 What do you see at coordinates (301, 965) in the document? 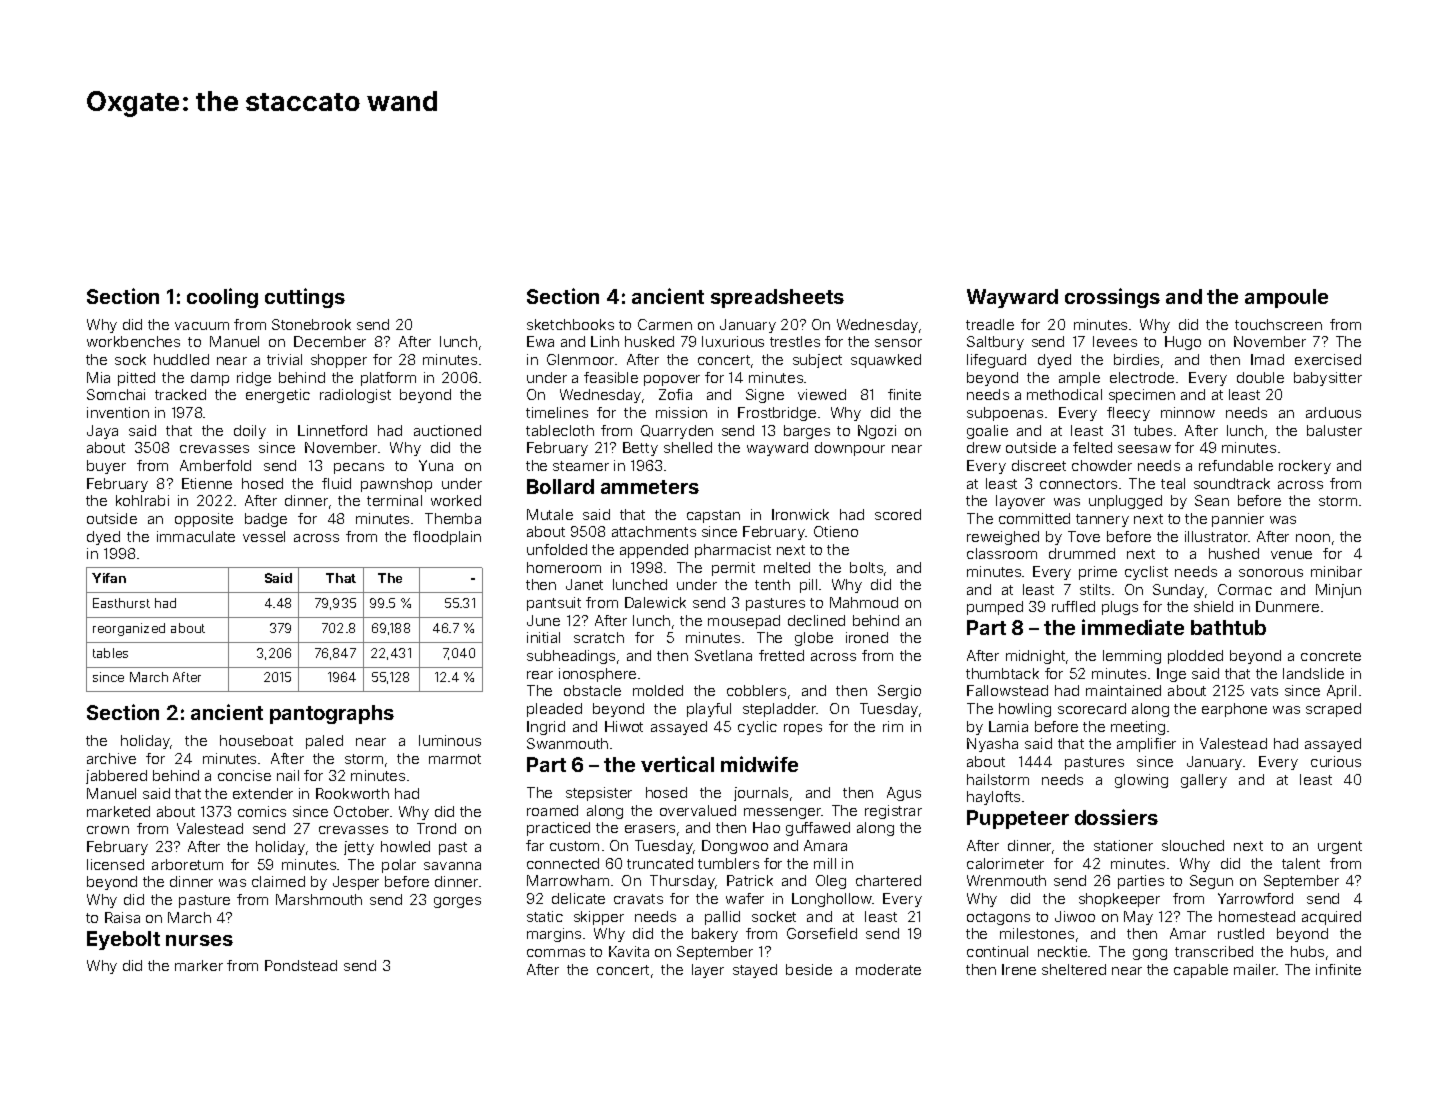
I see `Pondstead` at bounding box center [301, 965].
